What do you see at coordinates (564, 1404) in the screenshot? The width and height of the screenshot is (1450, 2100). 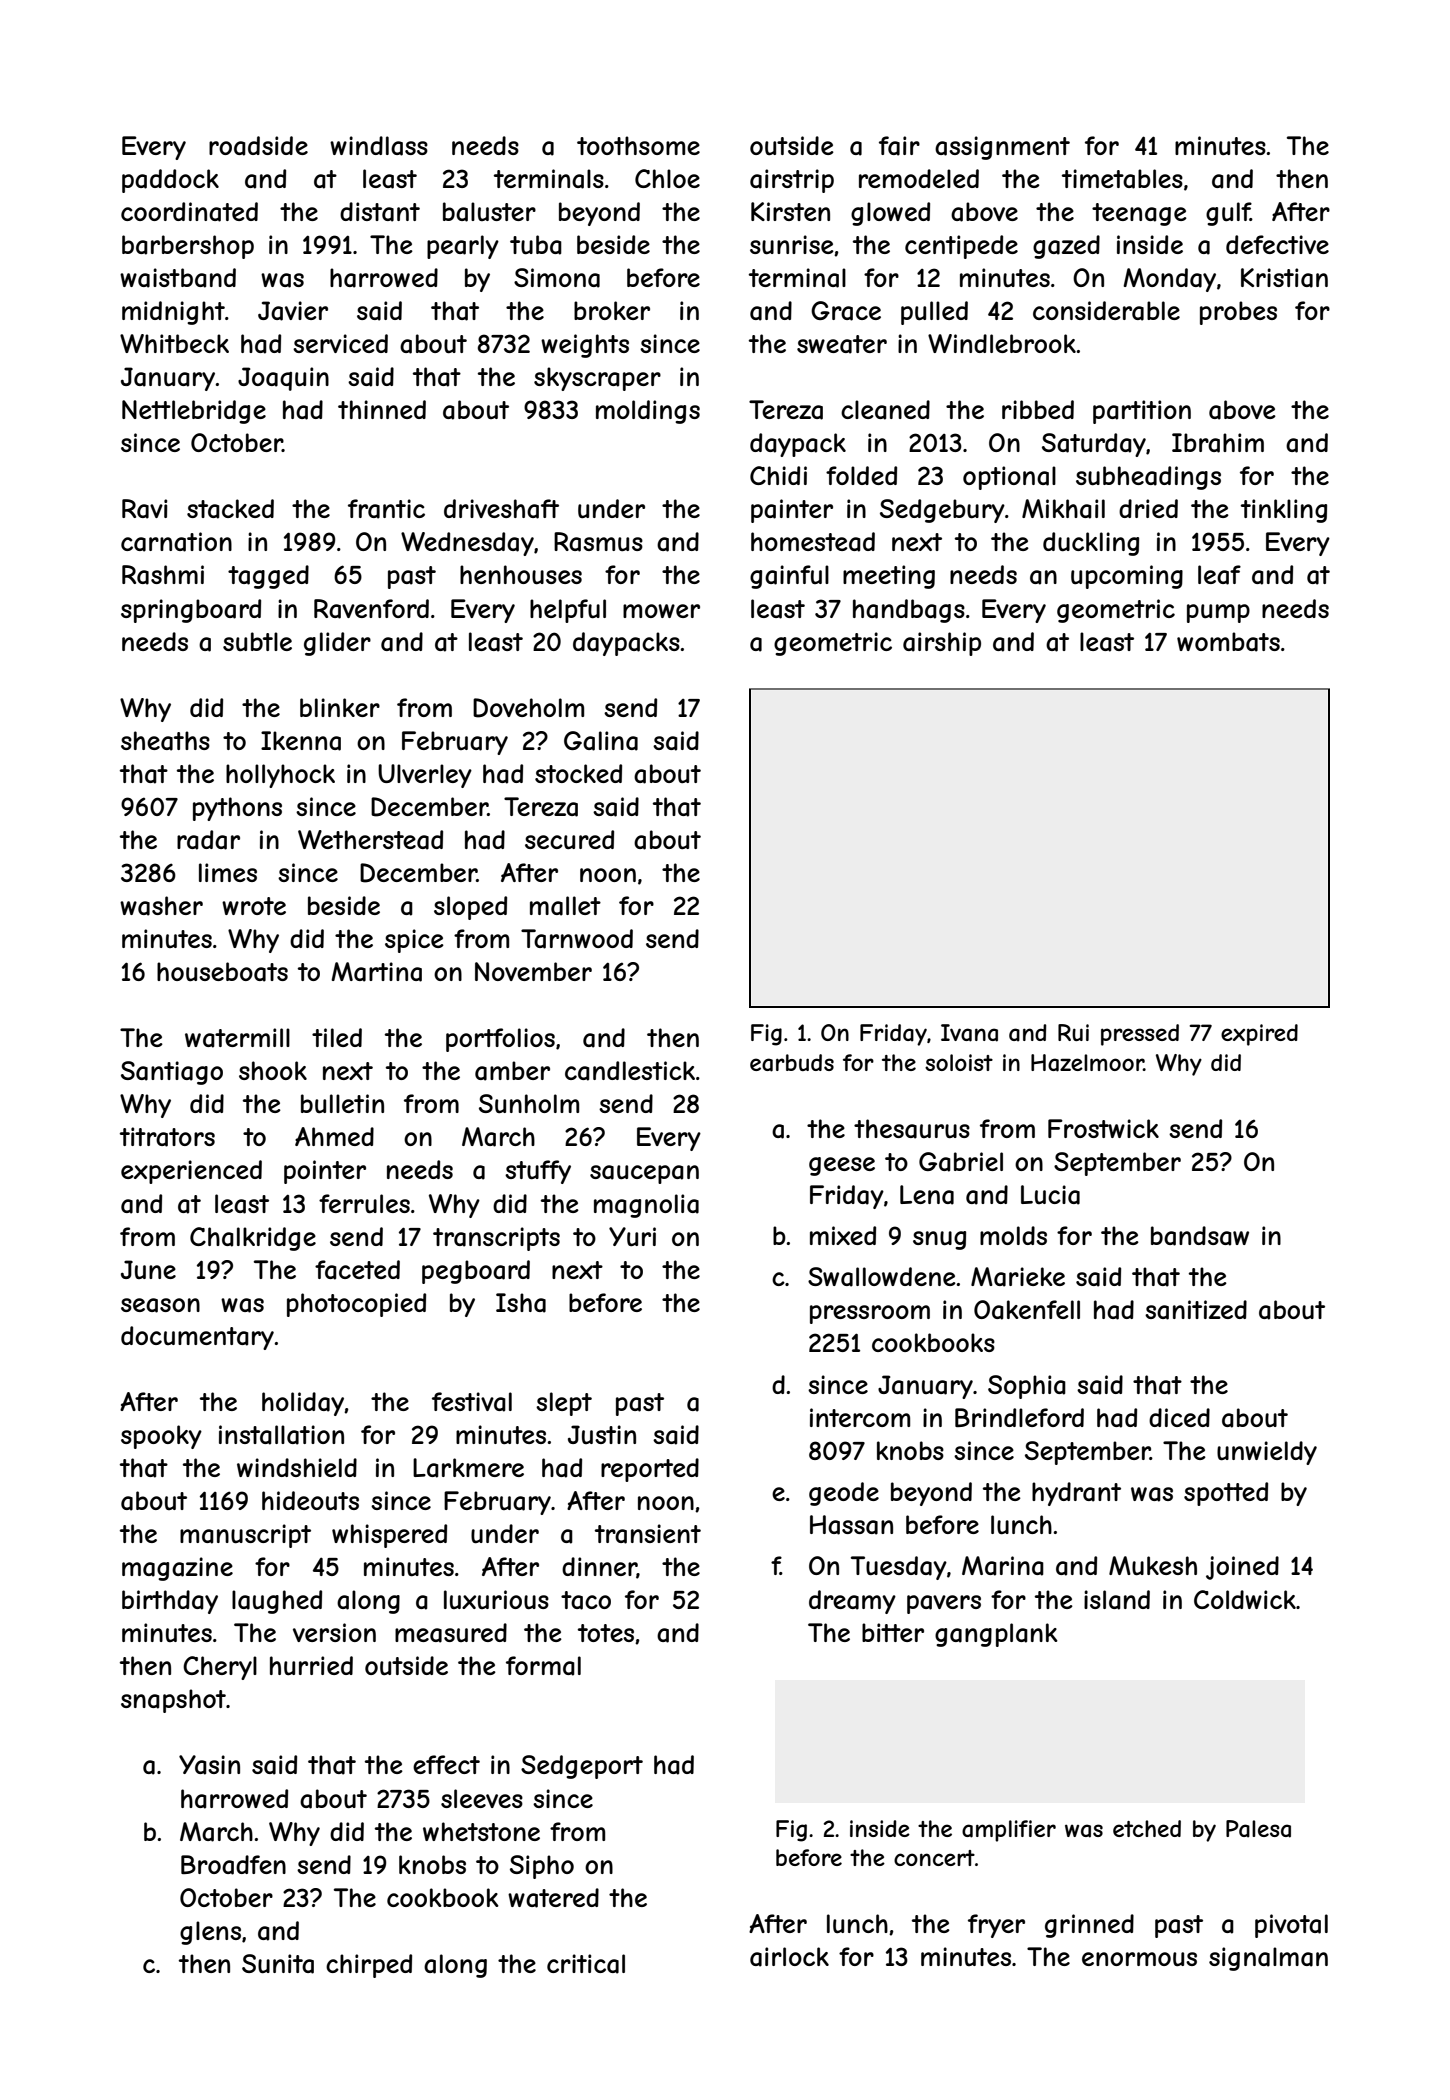 I see `slept` at bounding box center [564, 1404].
